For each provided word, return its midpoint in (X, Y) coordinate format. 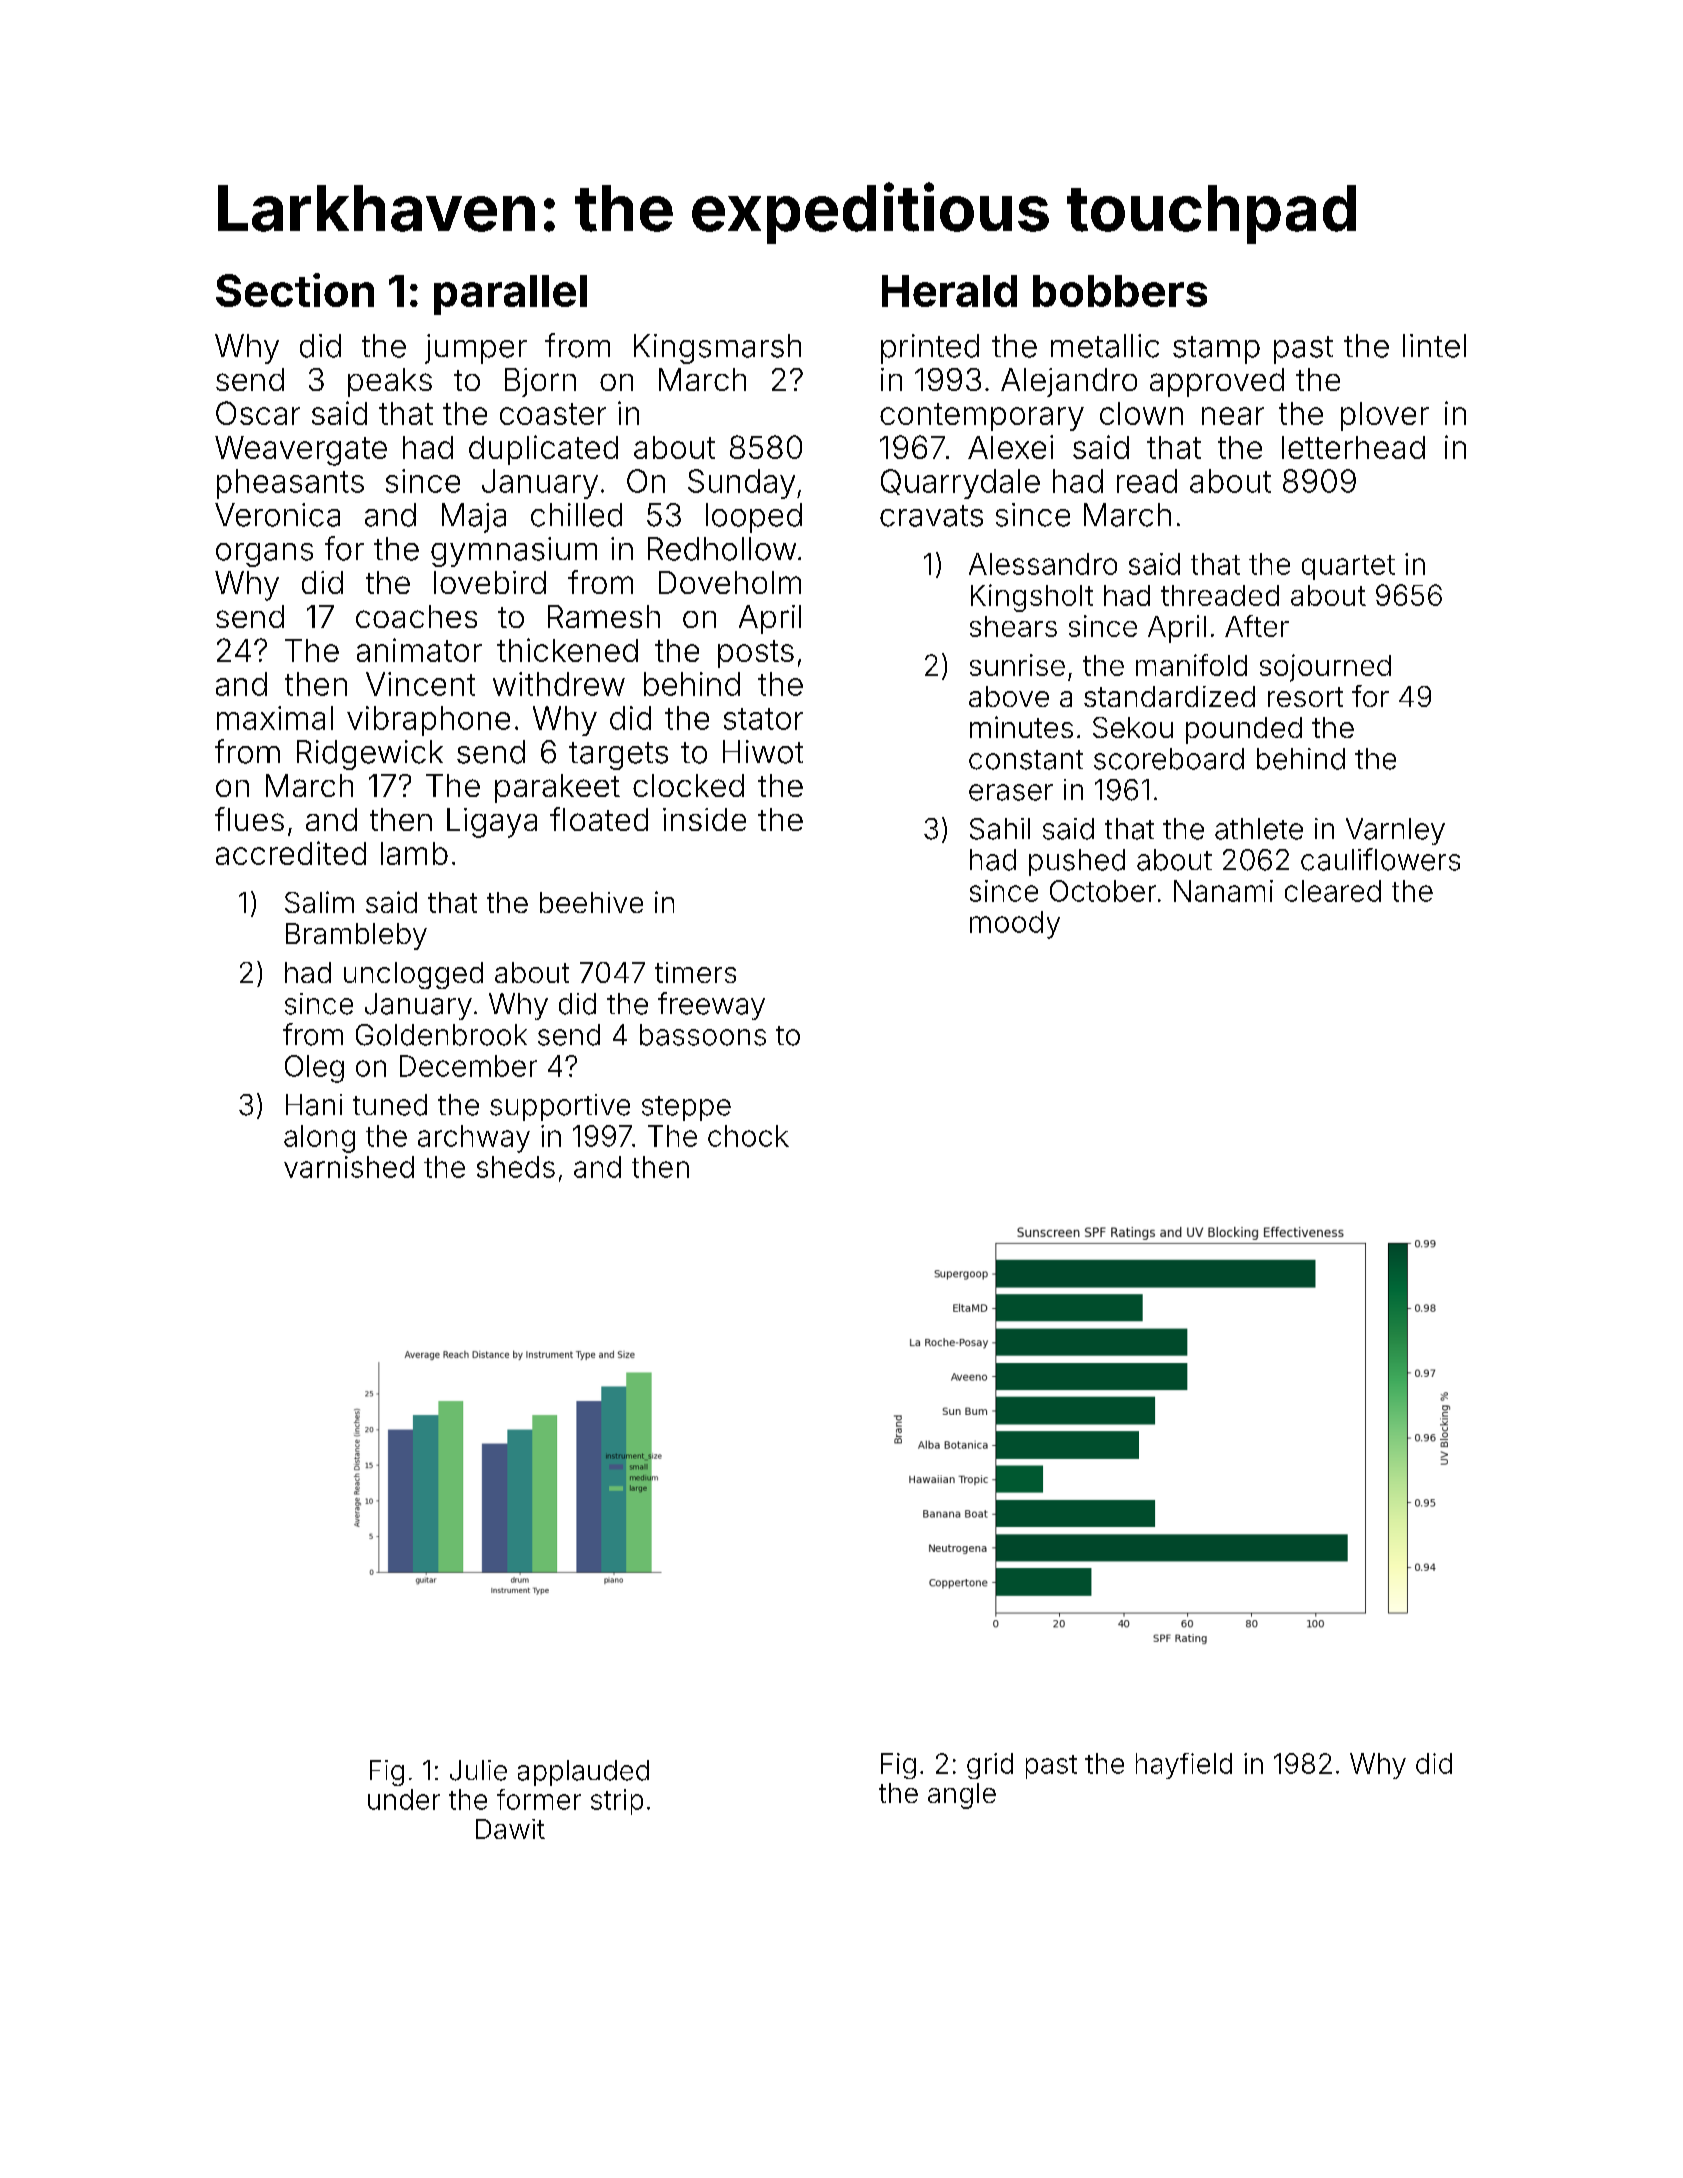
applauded (583, 1773)
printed (930, 349)
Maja (474, 518)
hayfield (1184, 1766)
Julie (478, 1770)
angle (962, 1796)
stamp (1216, 350)
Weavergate (301, 451)
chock (748, 1136)
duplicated (543, 450)
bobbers (1120, 291)
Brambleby (356, 936)
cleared (1333, 891)
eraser (1011, 792)
